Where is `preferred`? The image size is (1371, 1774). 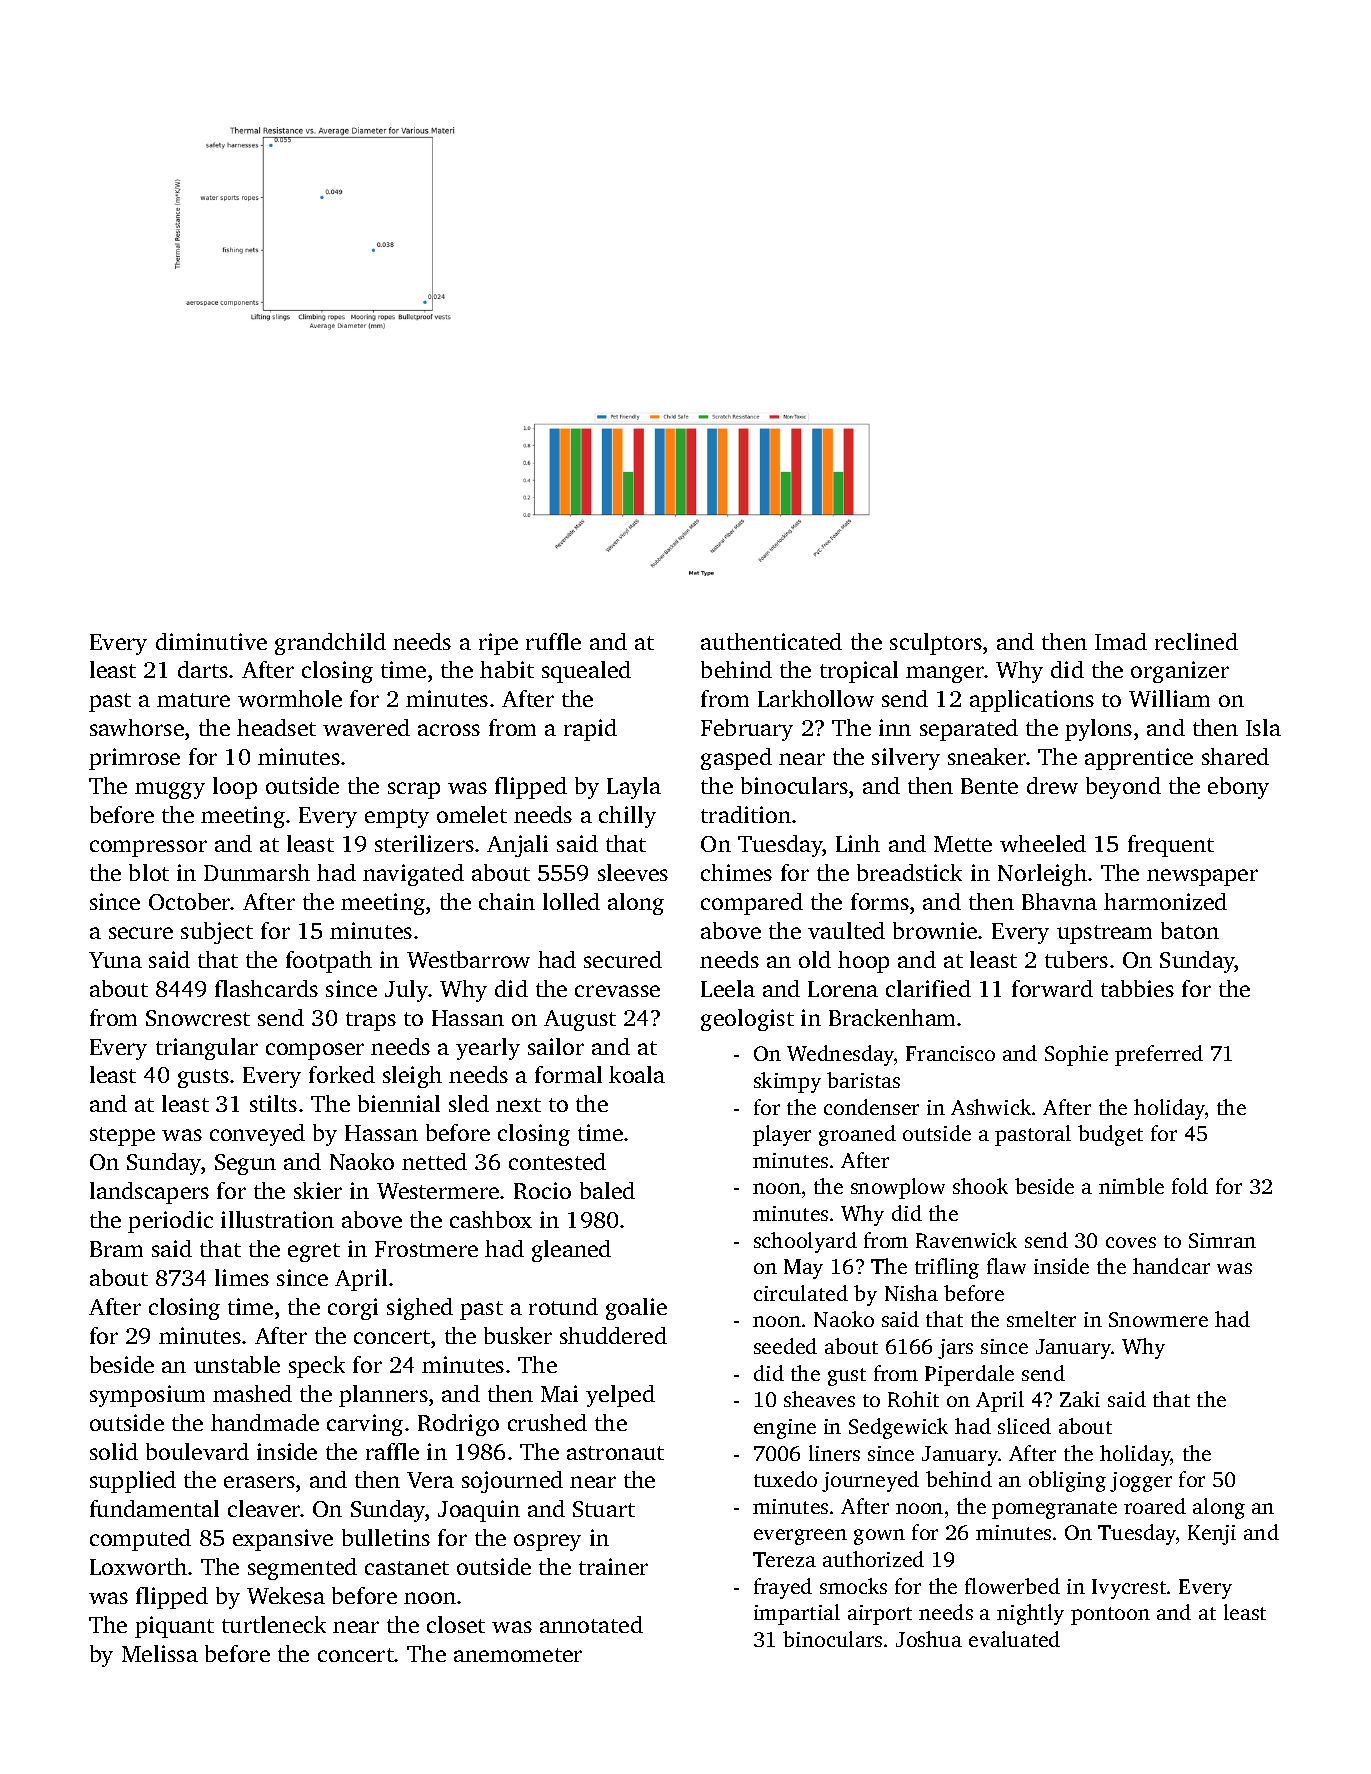 preferred is located at coordinates (1159, 1055).
